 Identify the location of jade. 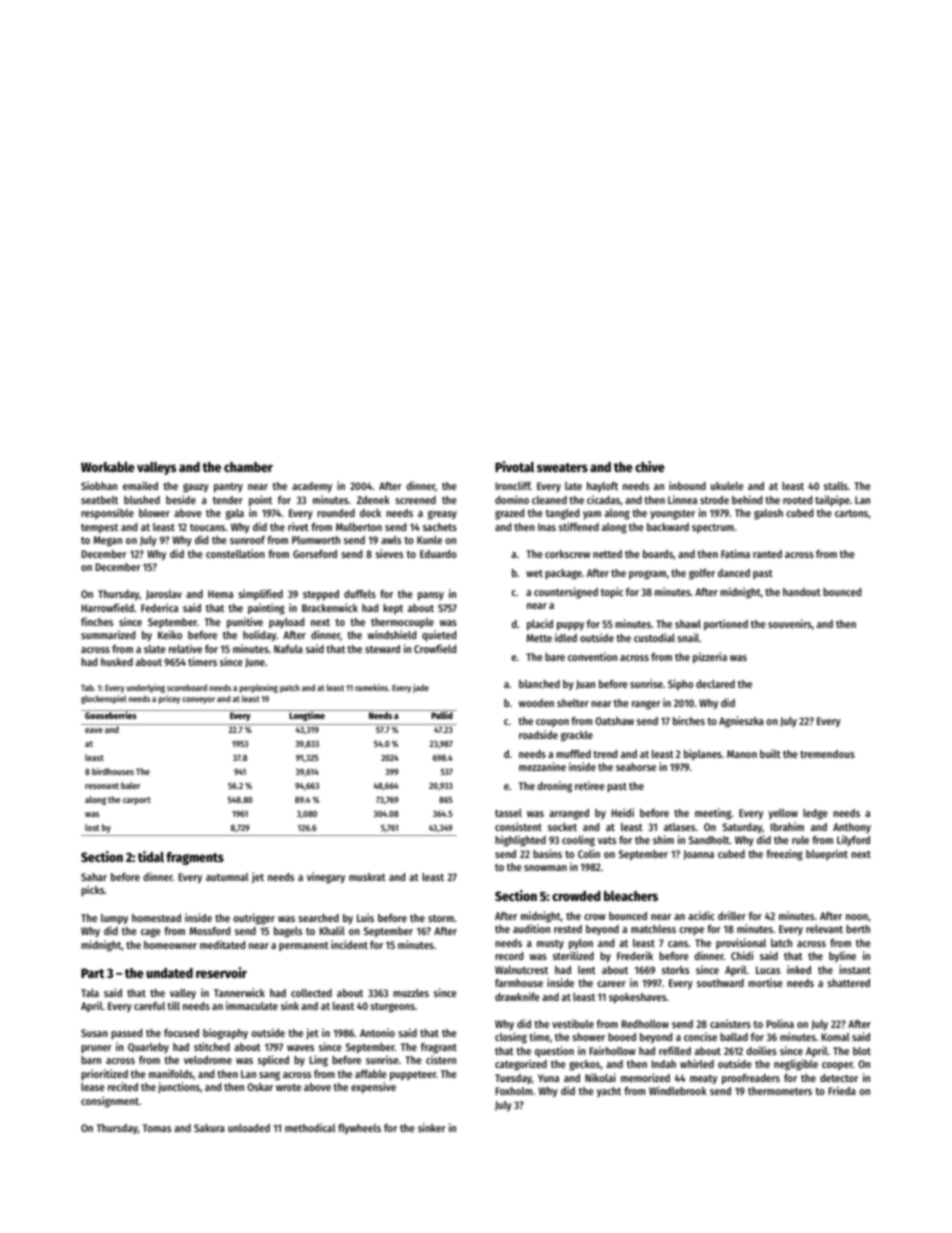
(421, 688).
